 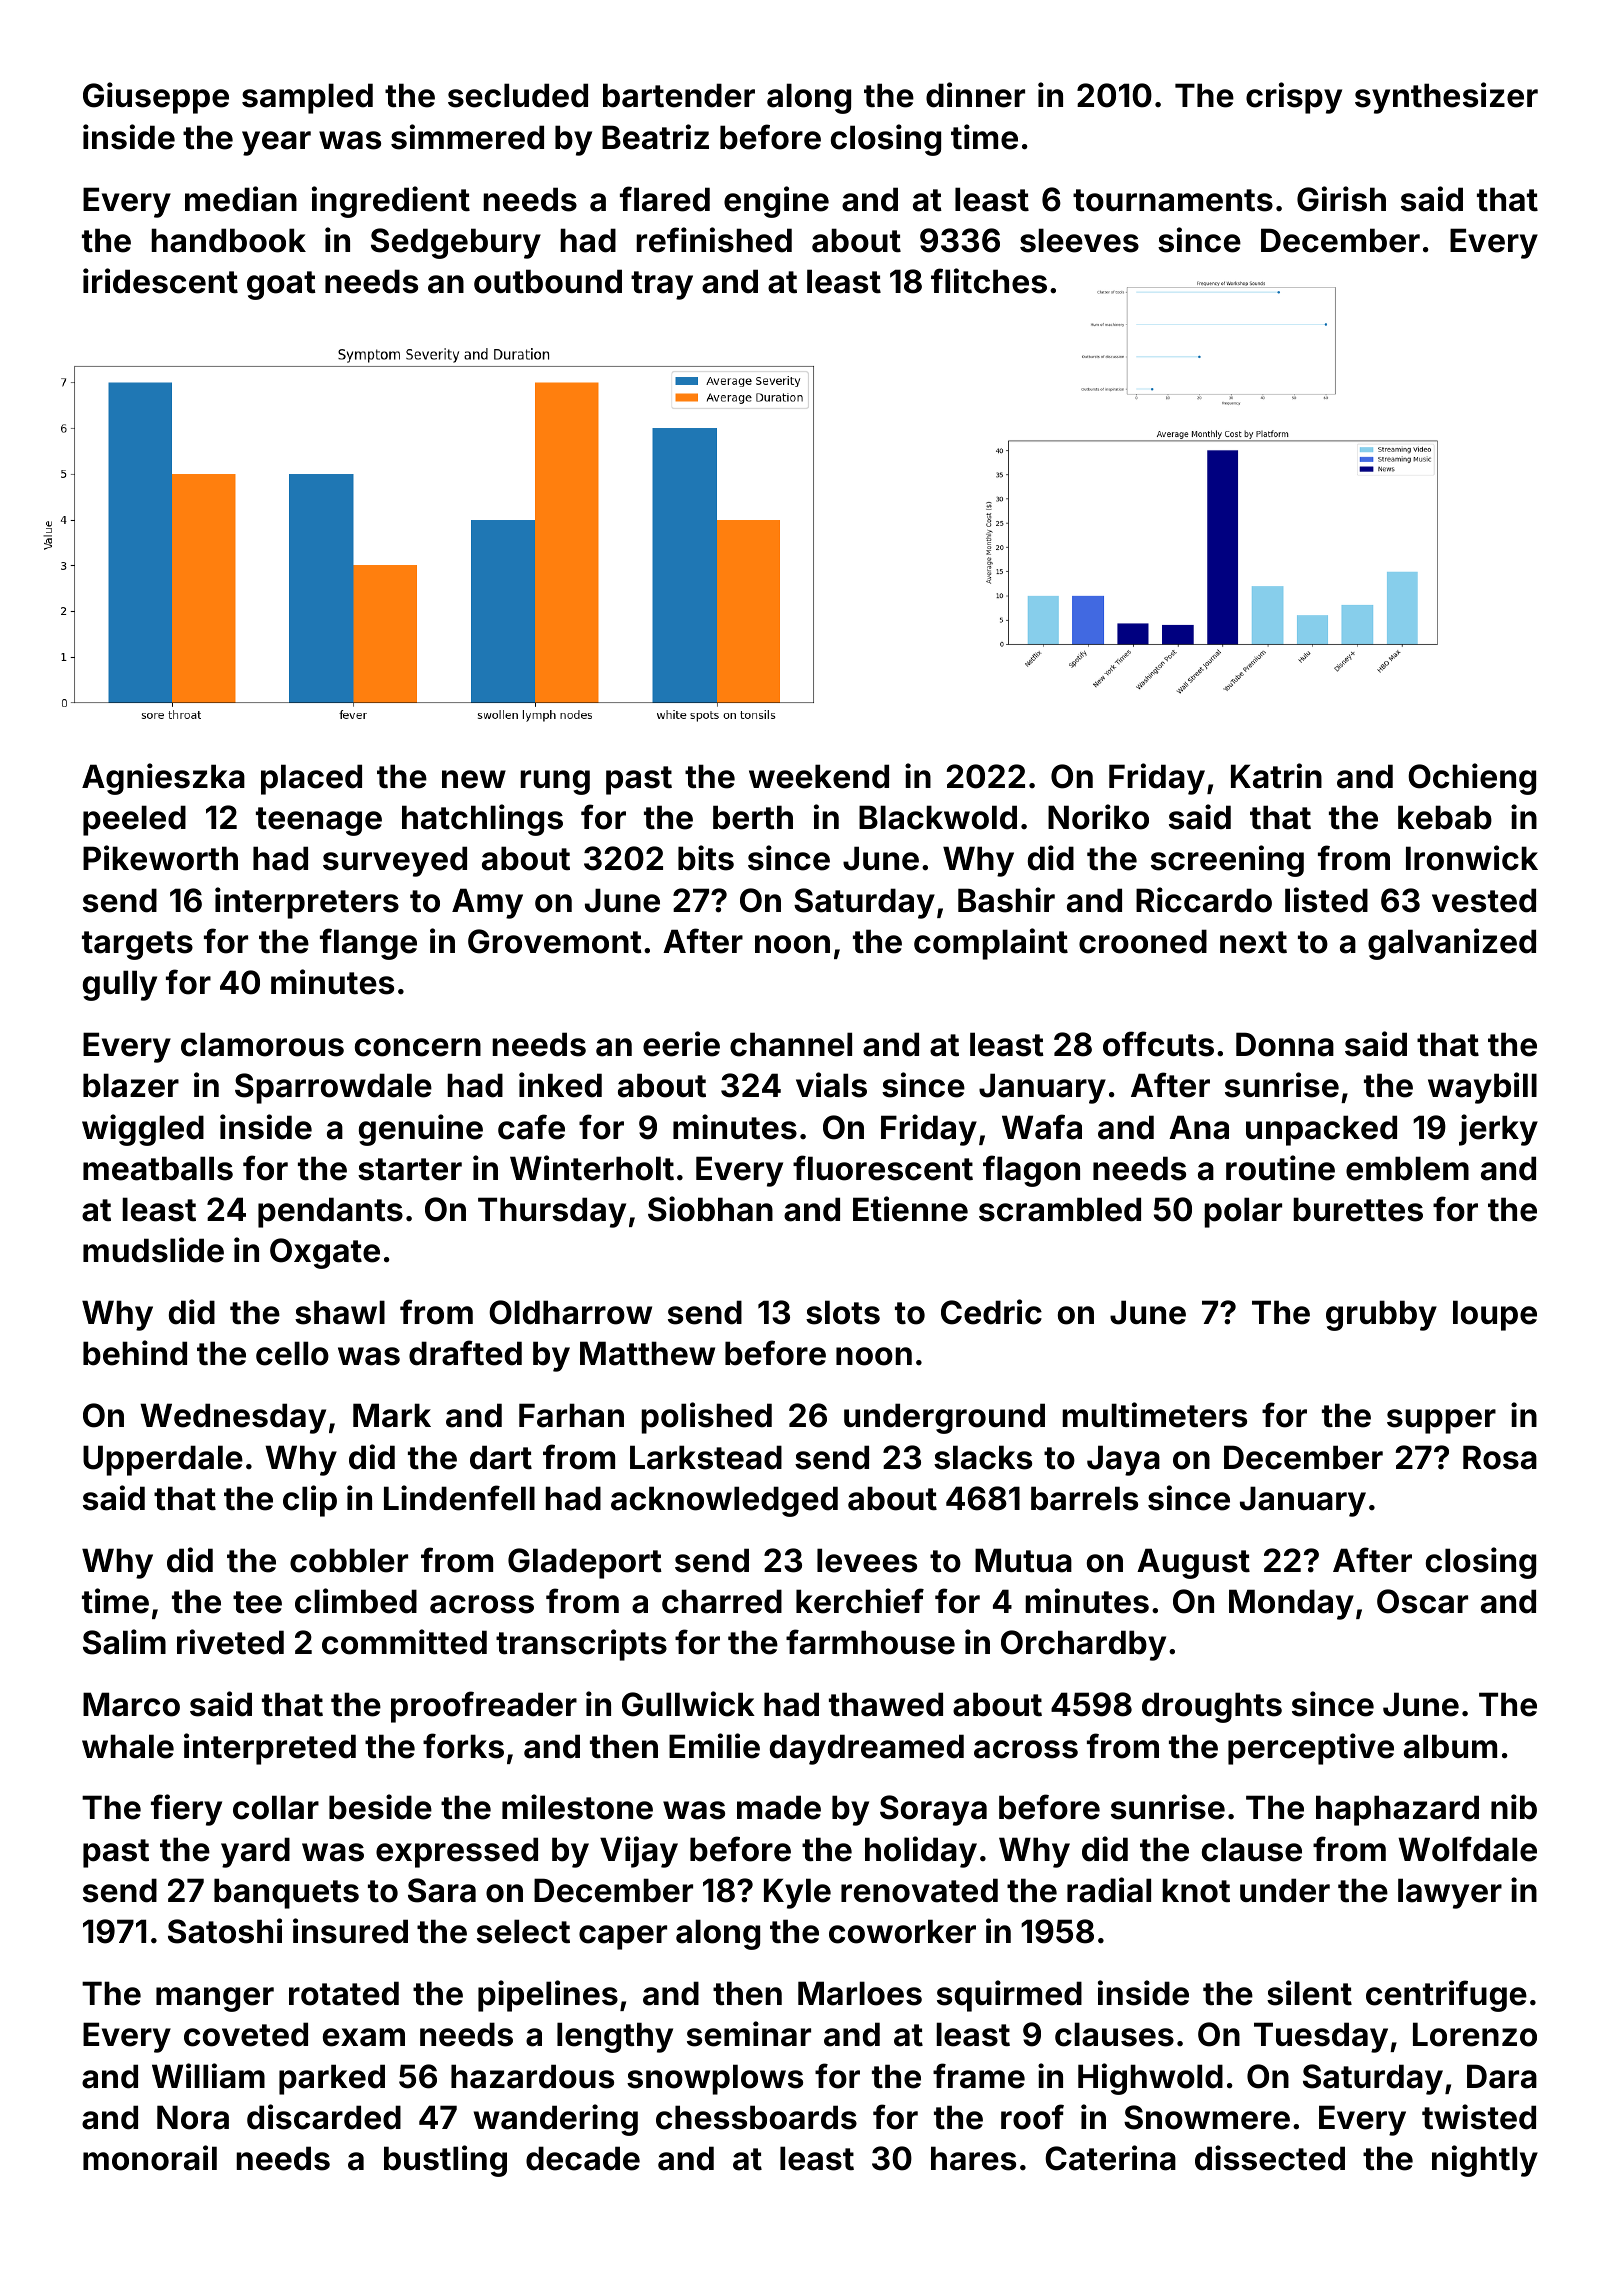 What do you see at coordinates (583, 2158) in the screenshot?
I see `decade` at bounding box center [583, 2158].
